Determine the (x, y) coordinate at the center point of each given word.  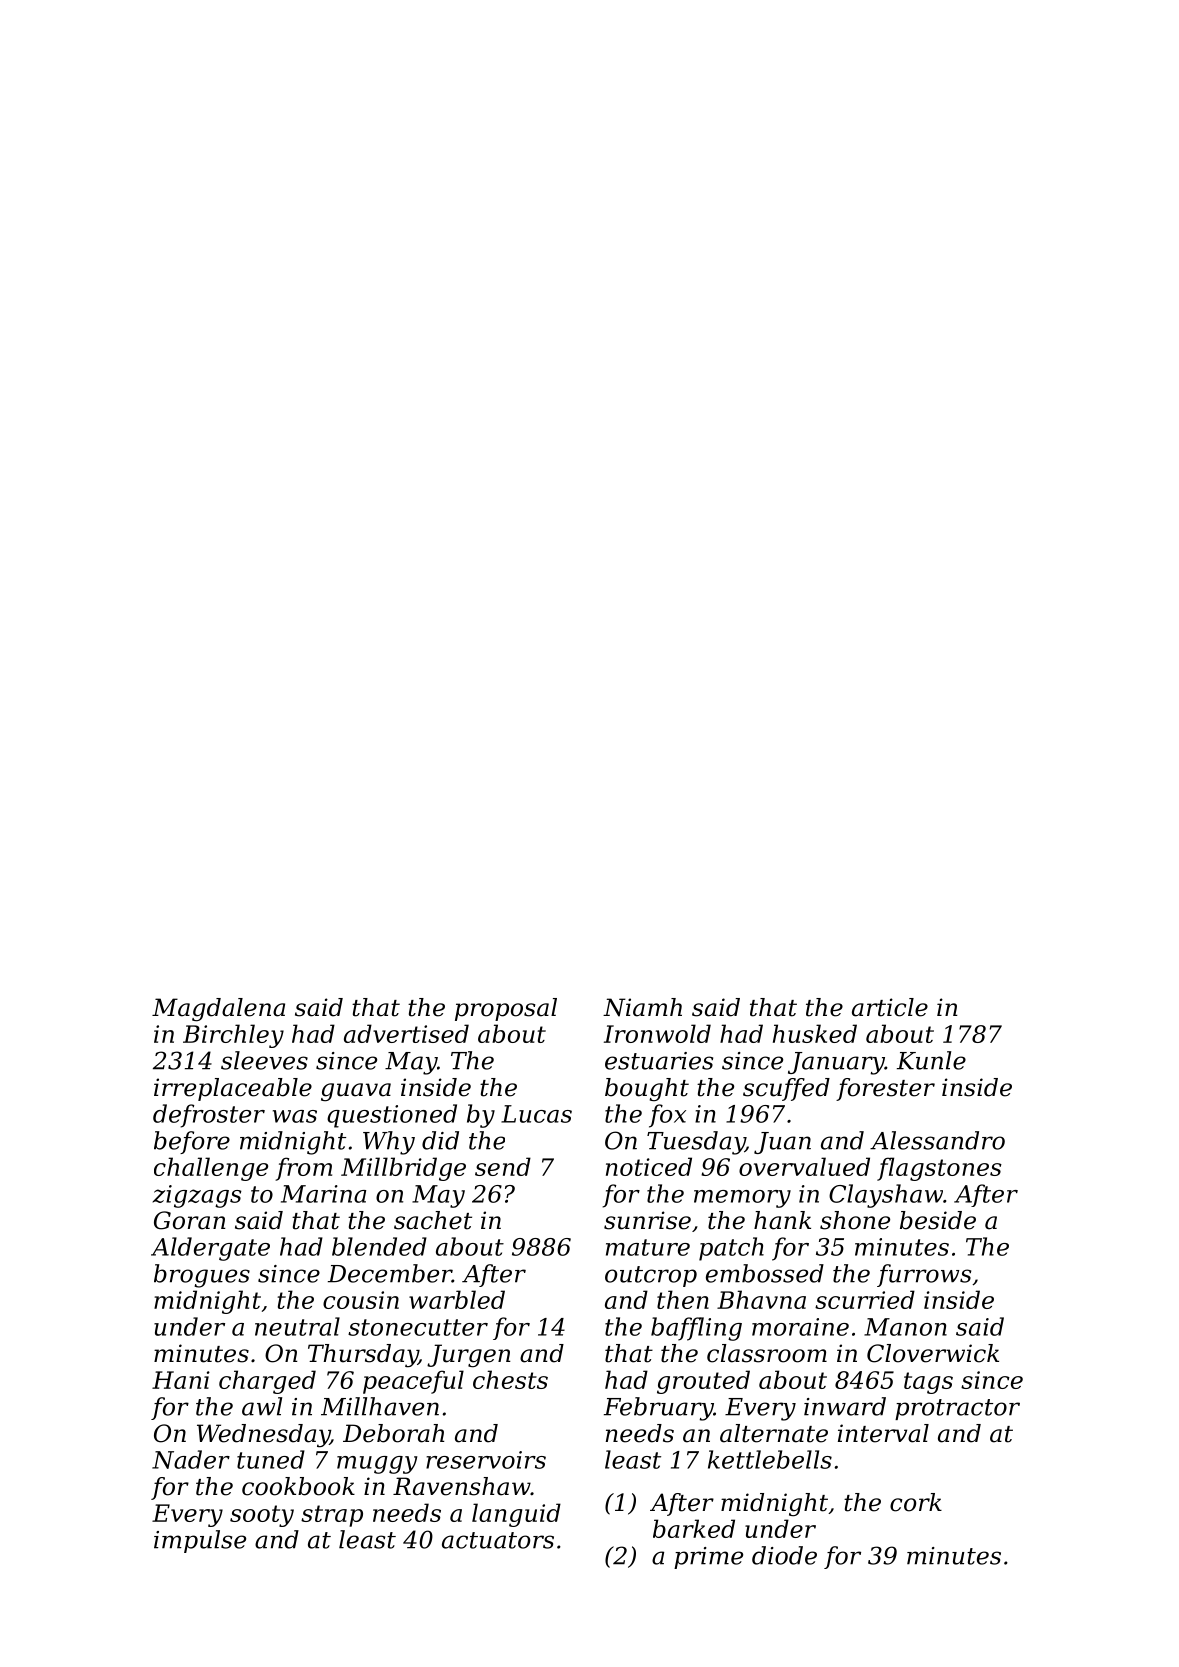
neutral (297, 1326)
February (659, 1409)
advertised (406, 1033)
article (890, 1007)
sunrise (647, 1220)
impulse (200, 1541)
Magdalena (218, 1010)
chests (510, 1379)
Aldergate (210, 1249)
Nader (191, 1459)
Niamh (642, 1007)
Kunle (931, 1060)
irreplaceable (233, 1089)
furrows (924, 1275)
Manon (905, 1327)
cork (916, 1502)
